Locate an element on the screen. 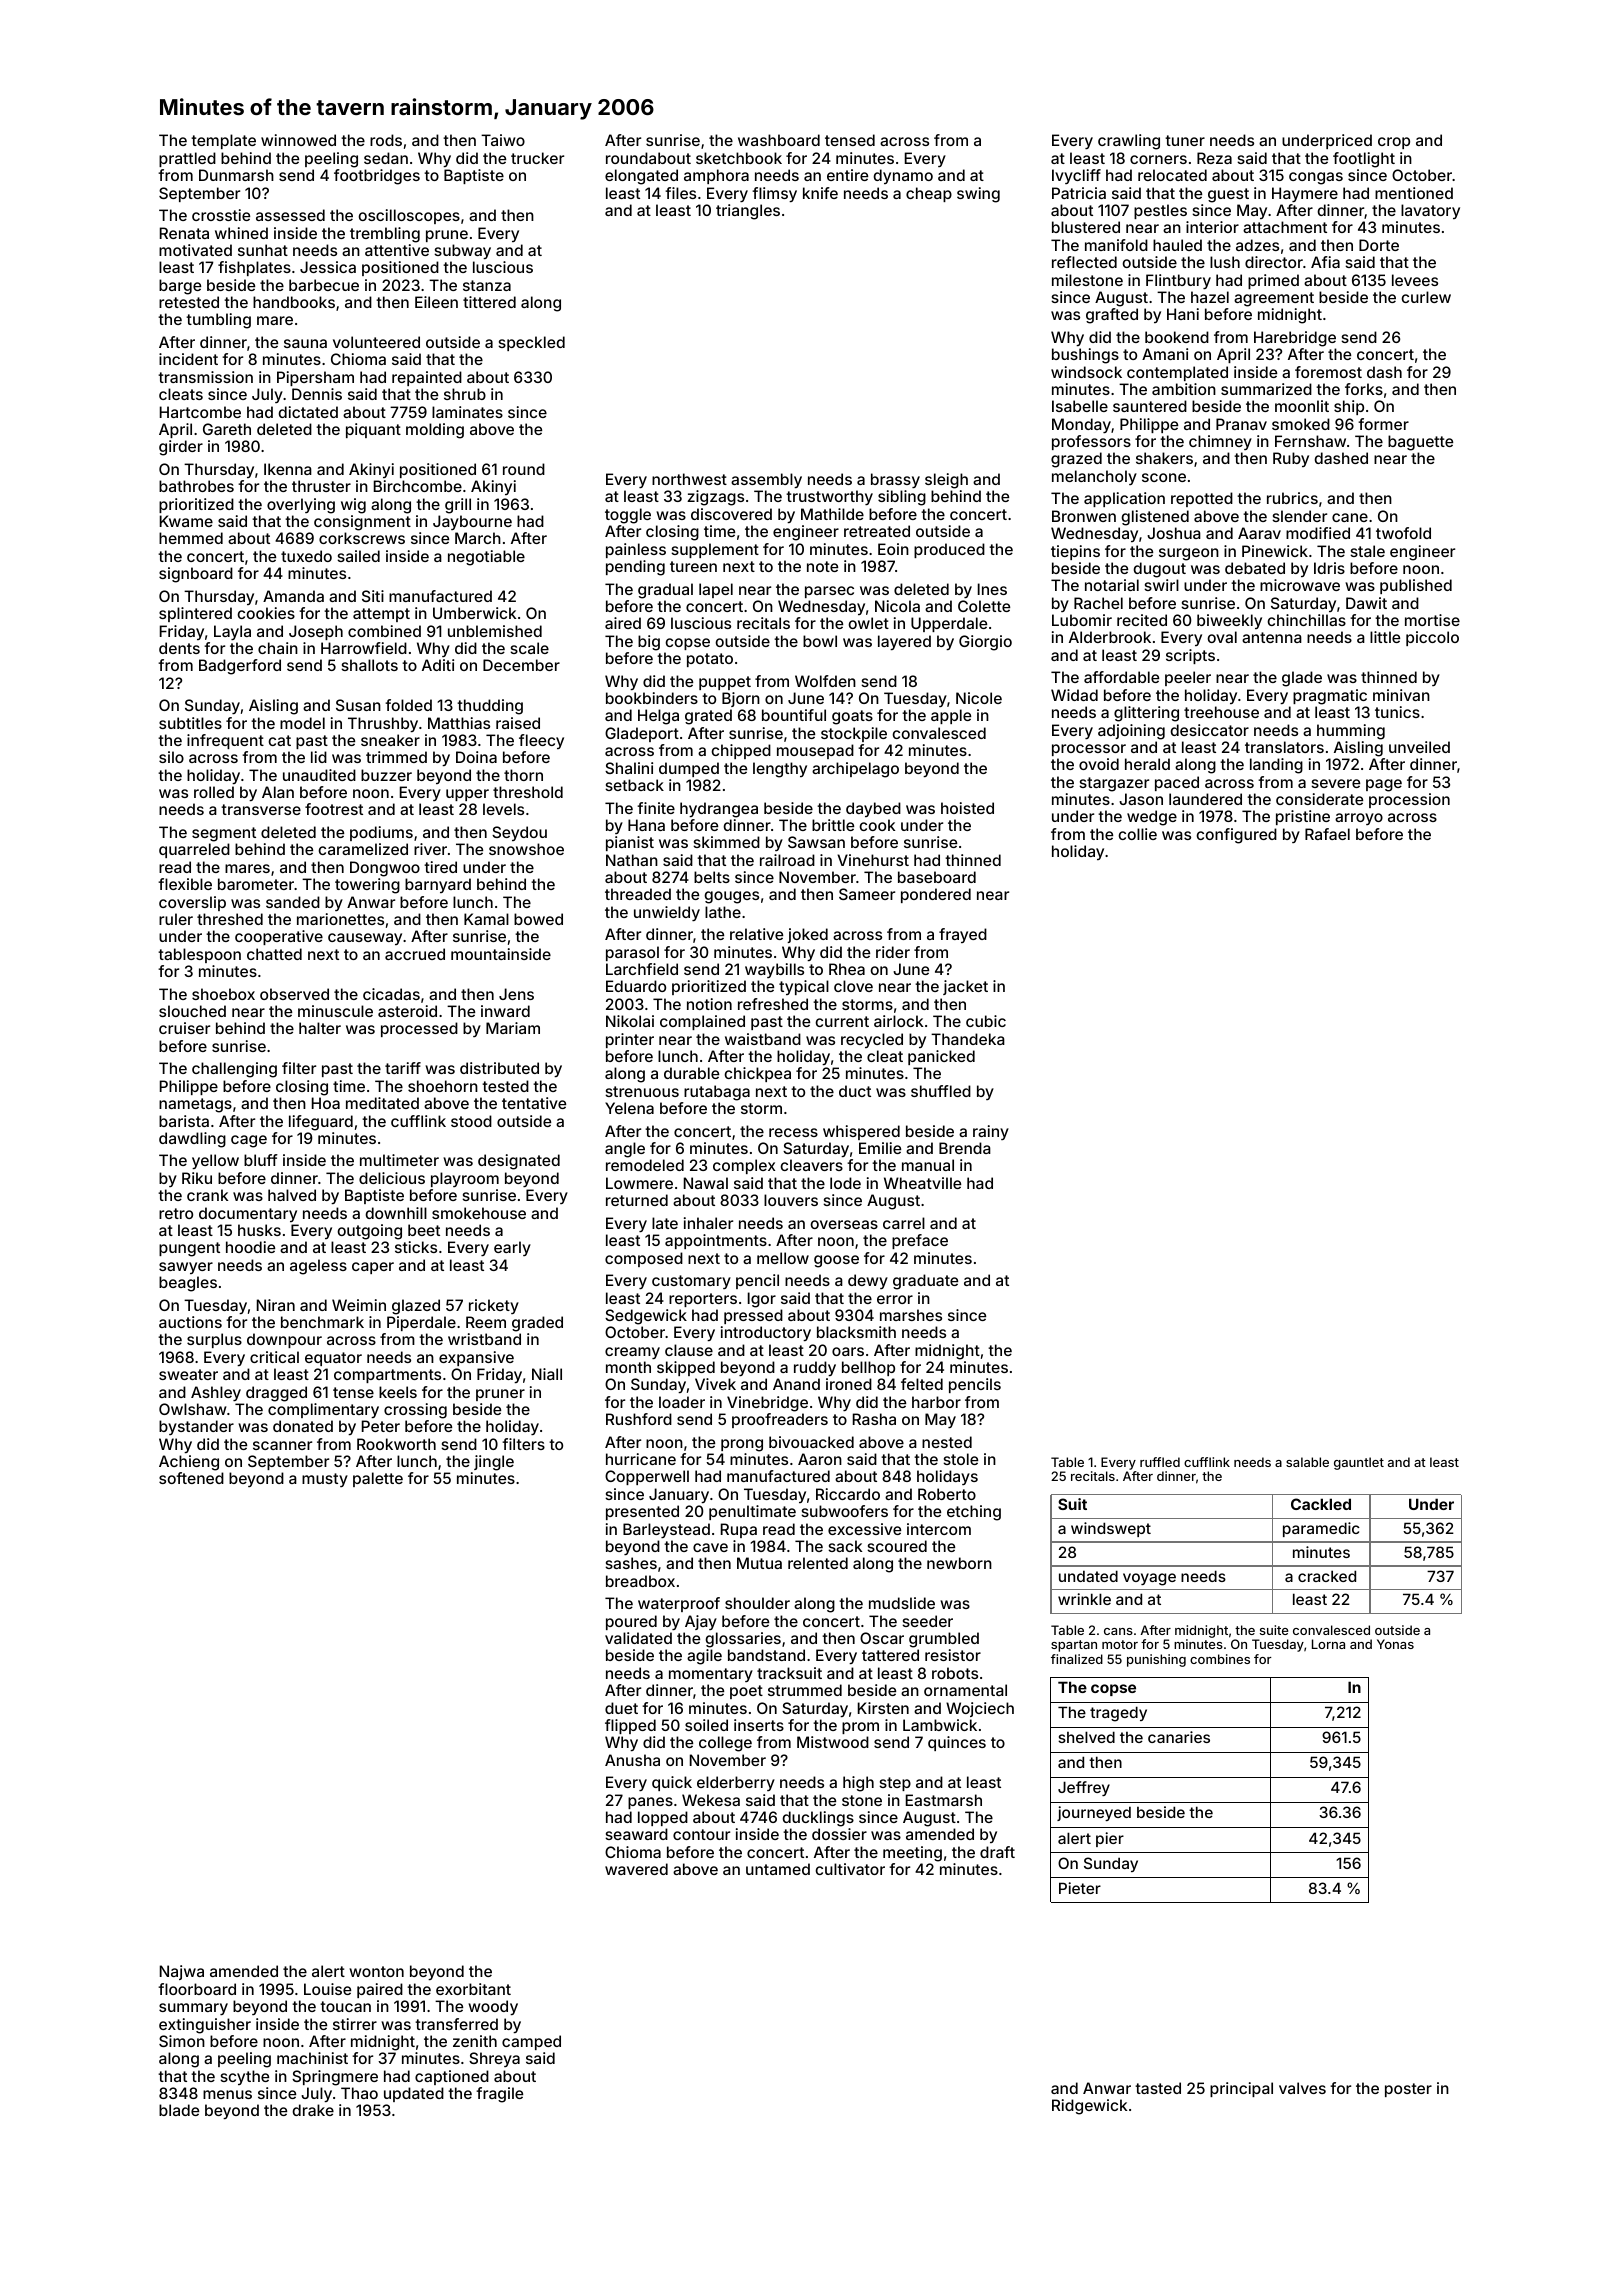 The width and height of the screenshot is (1620, 2292). Rafael is located at coordinates (1327, 834).
